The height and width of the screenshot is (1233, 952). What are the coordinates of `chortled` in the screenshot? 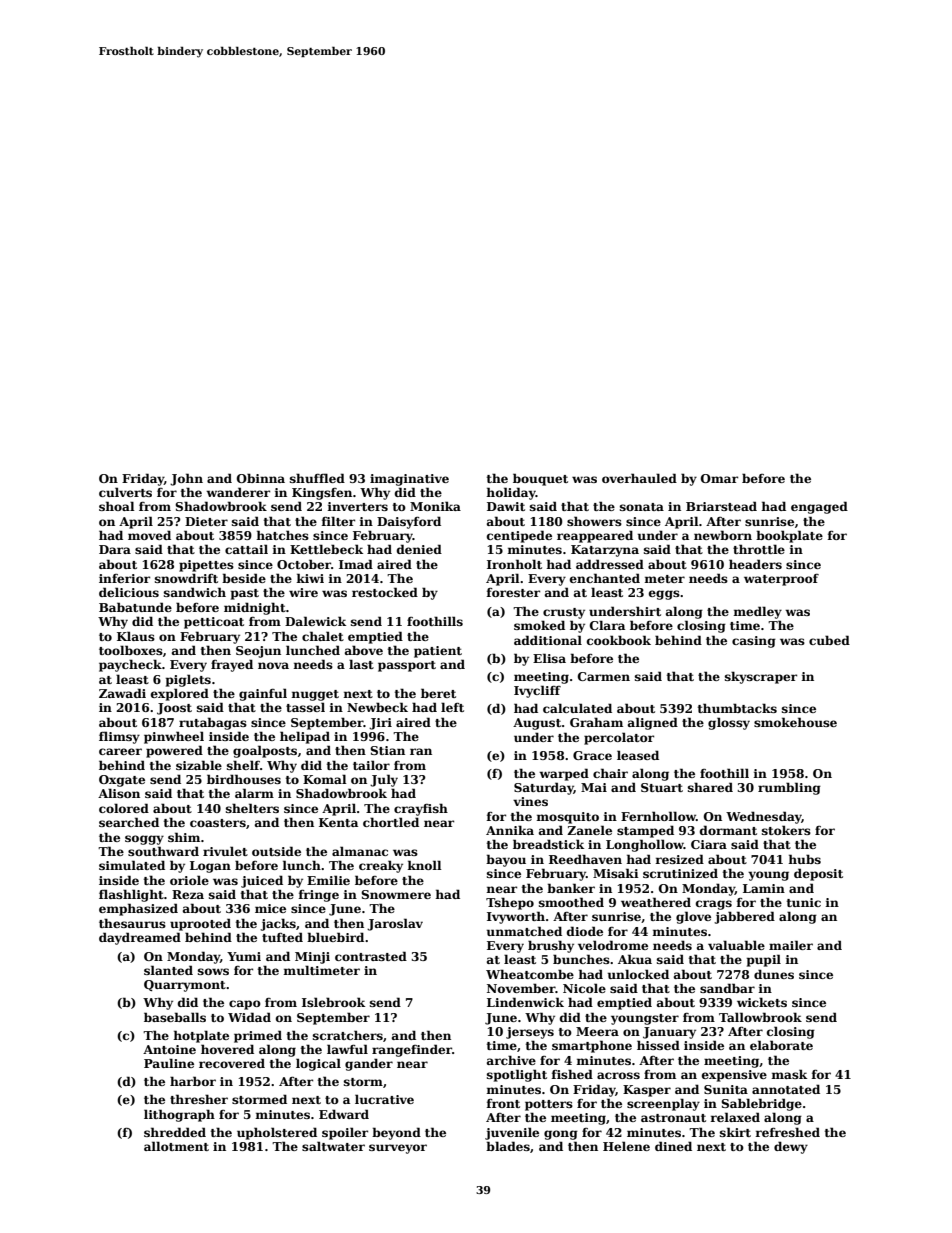 It's located at (391, 822).
